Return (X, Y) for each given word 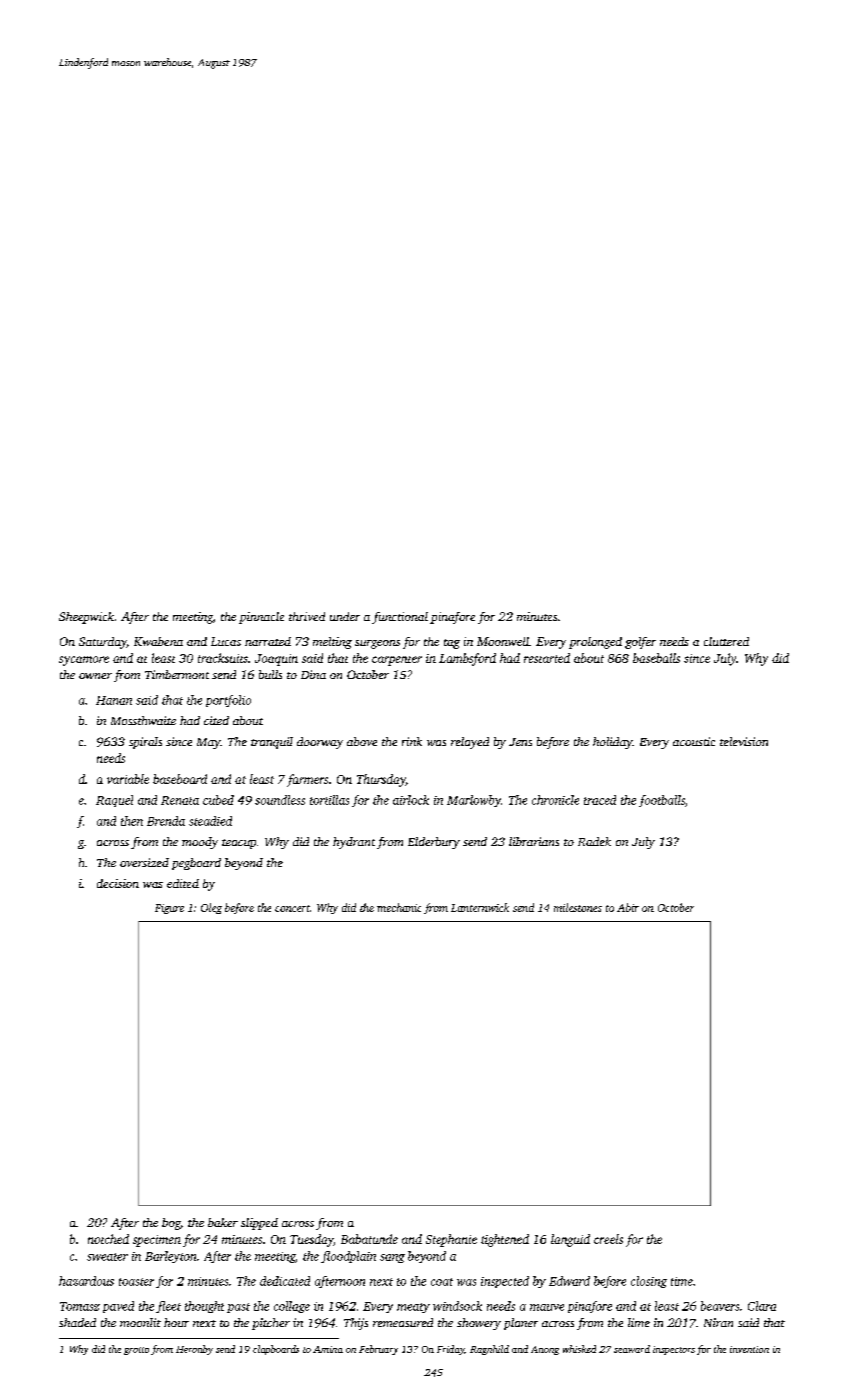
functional (400, 618)
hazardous (86, 1281)
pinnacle (261, 618)
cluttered (726, 641)
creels (608, 1239)
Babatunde (369, 1239)
